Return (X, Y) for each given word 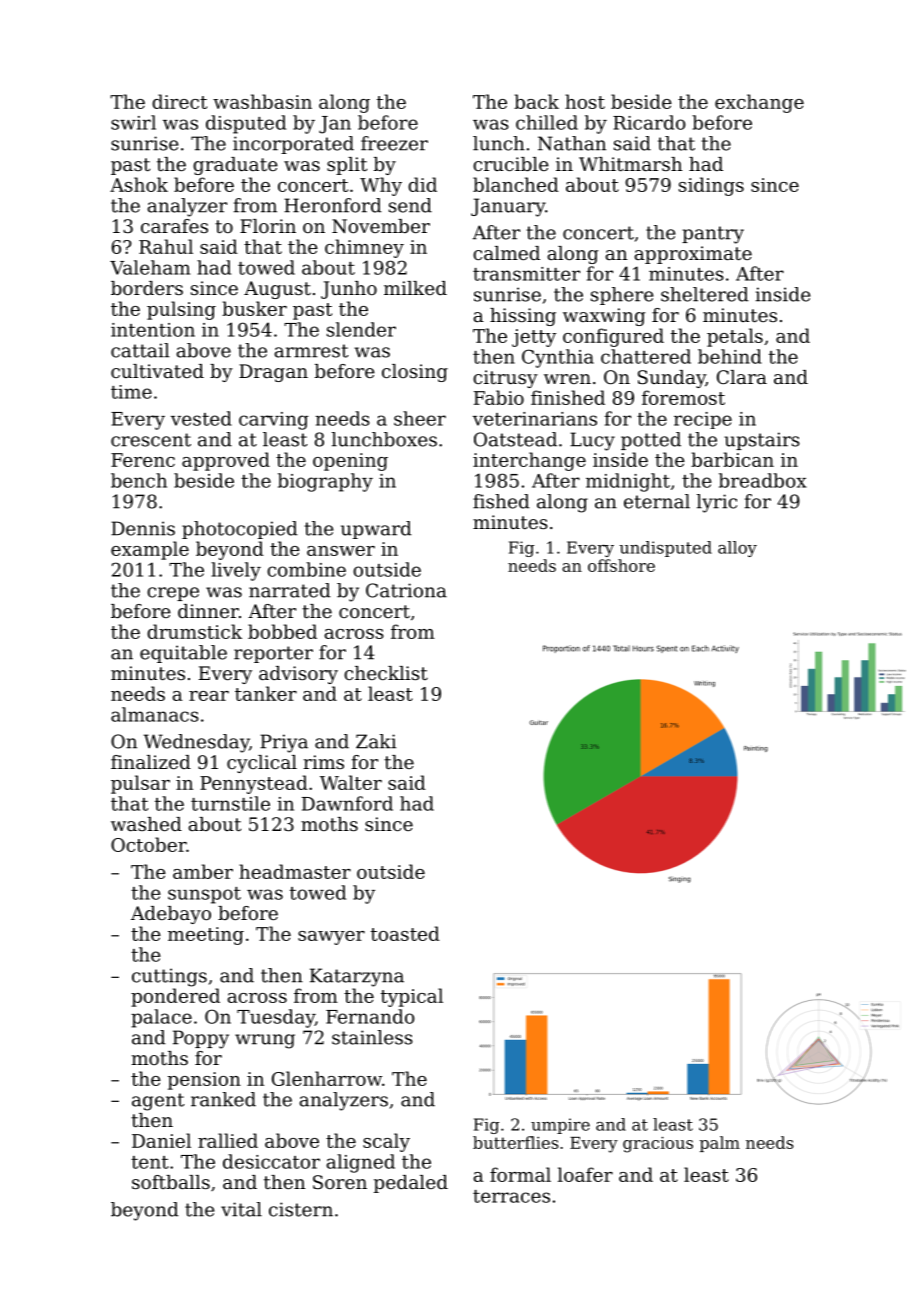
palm (720, 1144)
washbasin (262, 101)
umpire (560, 1126)
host (585, 101)
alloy (737, 549)
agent (158, 1102)
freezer (394, 143)
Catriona (406, 590)
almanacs (155, 714)
